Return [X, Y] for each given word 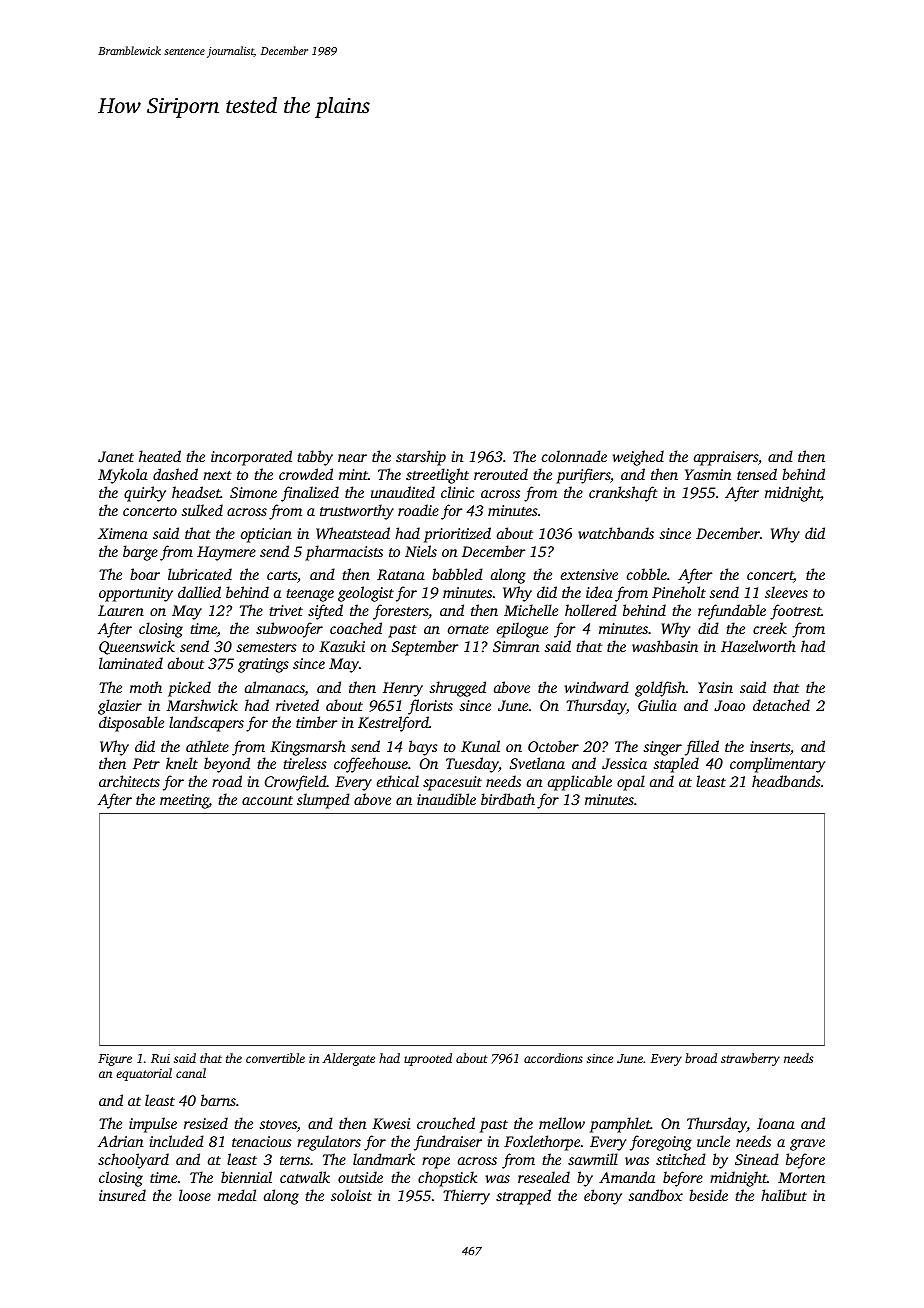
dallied [199, 592]
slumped [323, 801]
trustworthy [357, 512]
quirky [145, 494]
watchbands [616, 533]
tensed [757, 474]
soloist [351, 1195]
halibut [784, 1195]
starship [421, 458]
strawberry [750, 1059]
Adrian [120, 1141]
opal [631, 783]
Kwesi [391, 1123]
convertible [275, 1058]
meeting [184, 801]
